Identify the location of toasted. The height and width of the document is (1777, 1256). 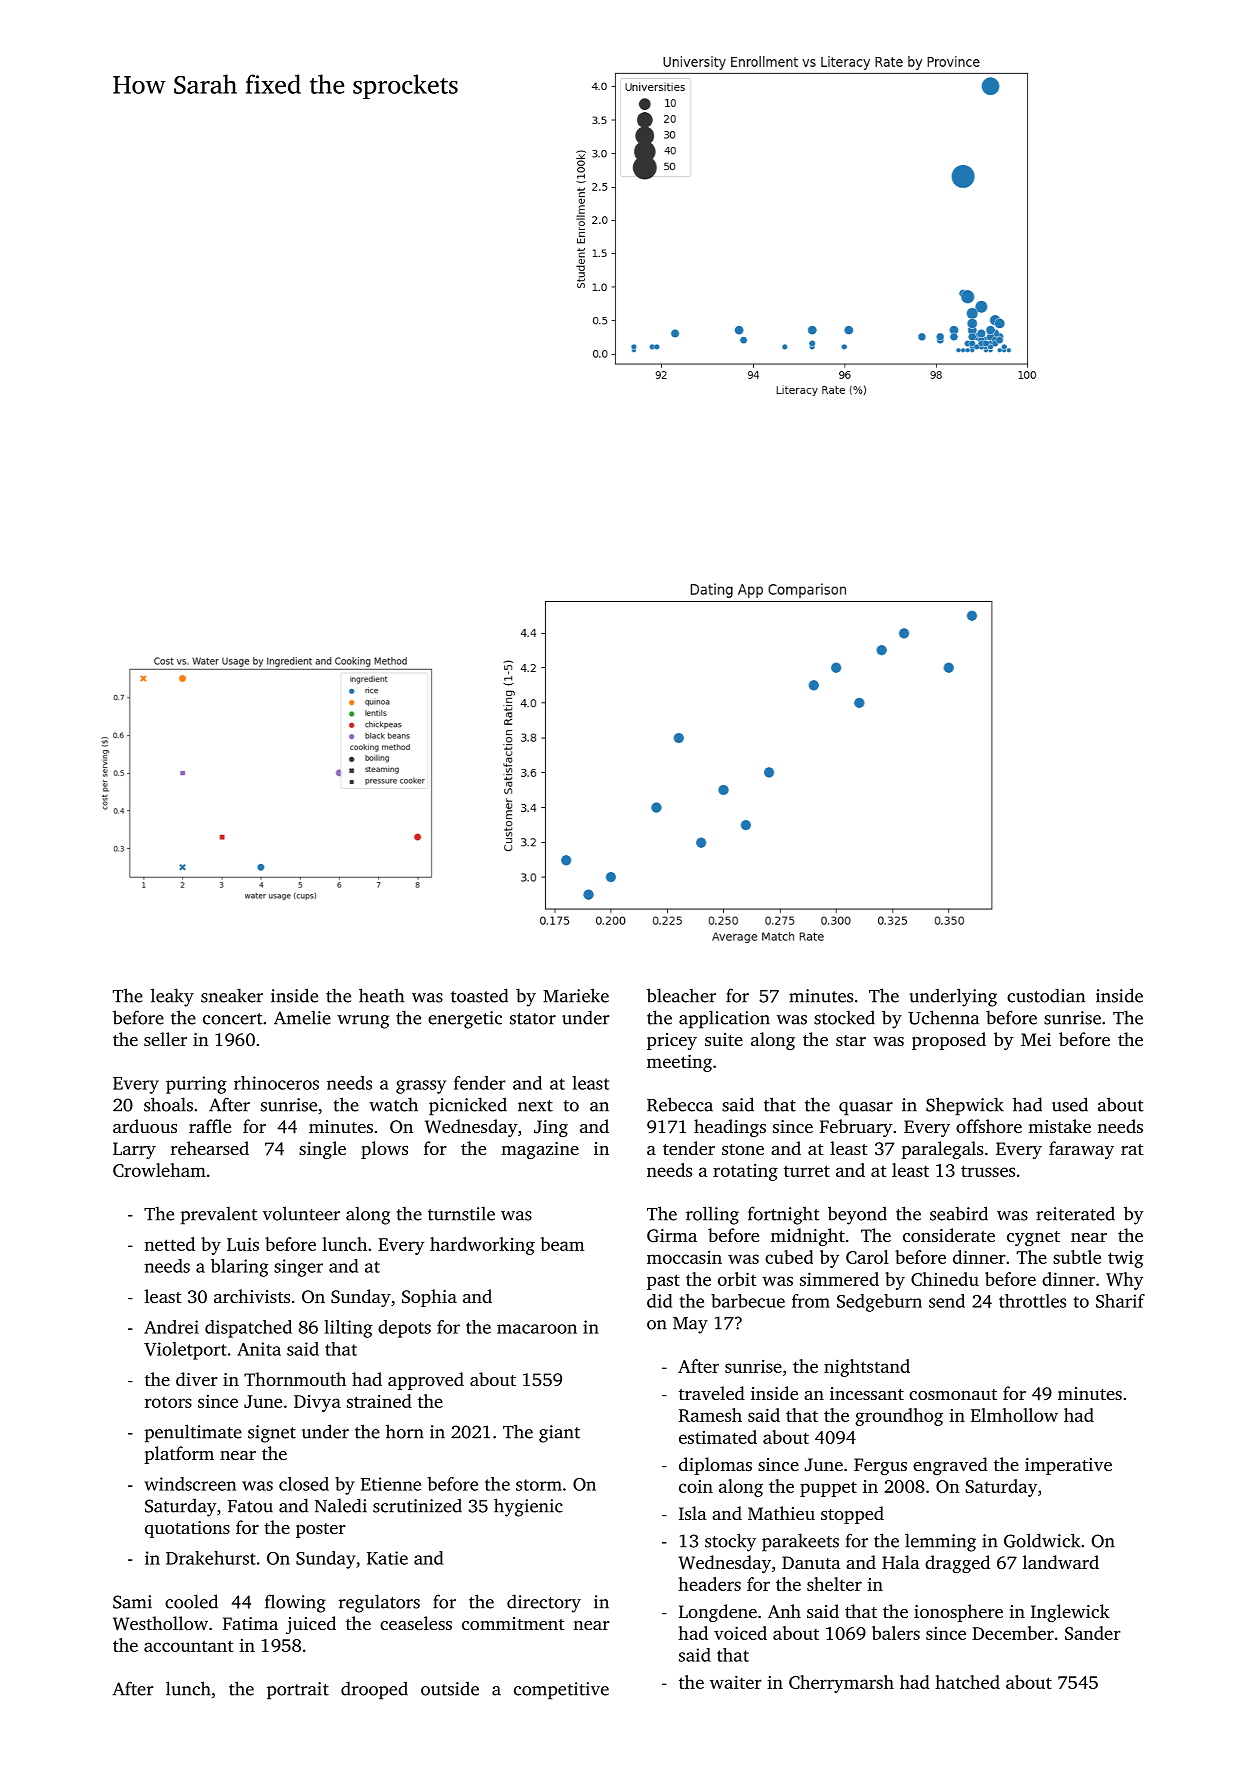
(479, 995).
